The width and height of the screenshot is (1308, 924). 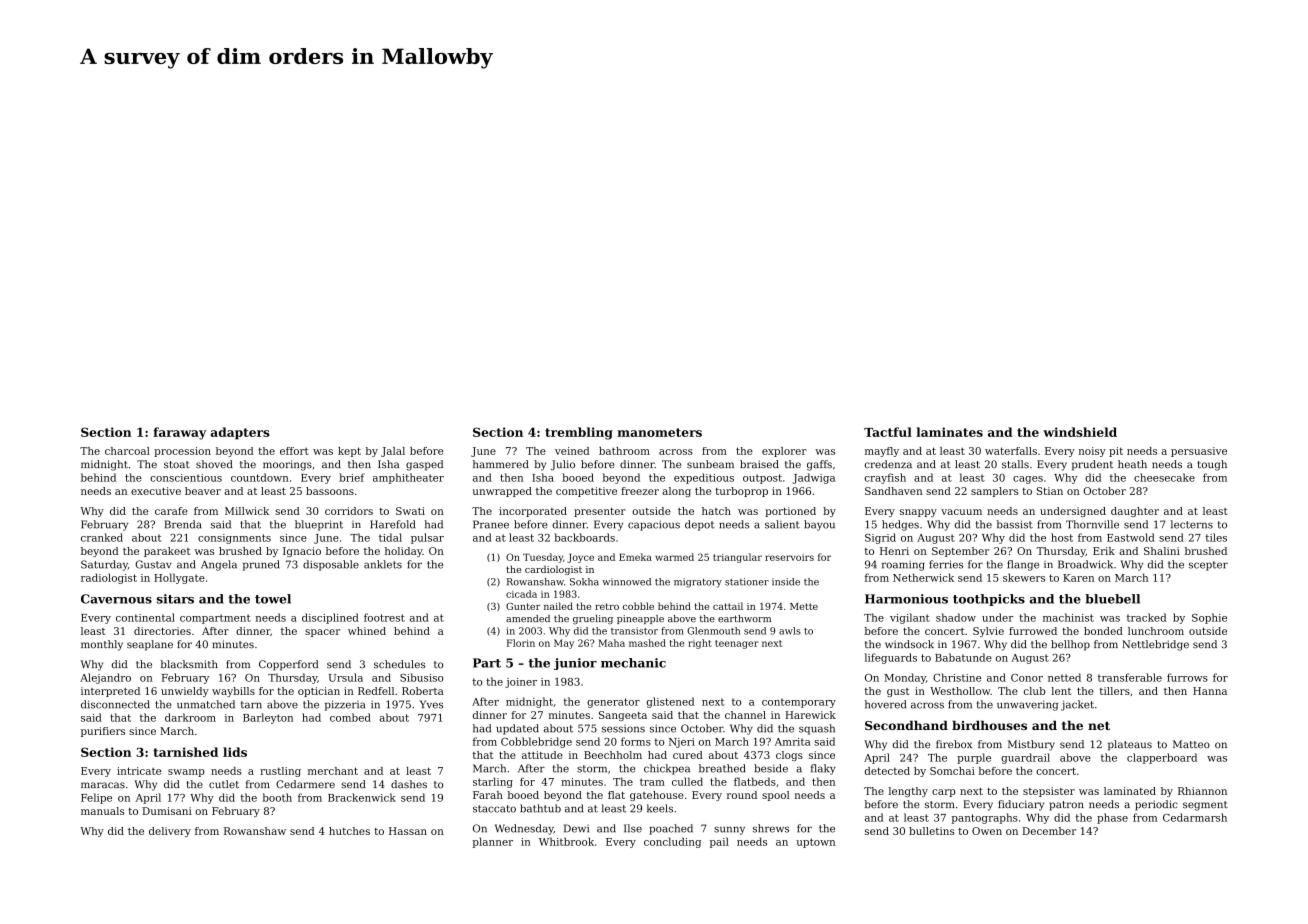 I want to click on windshield, so click(x=1080, y=432).
